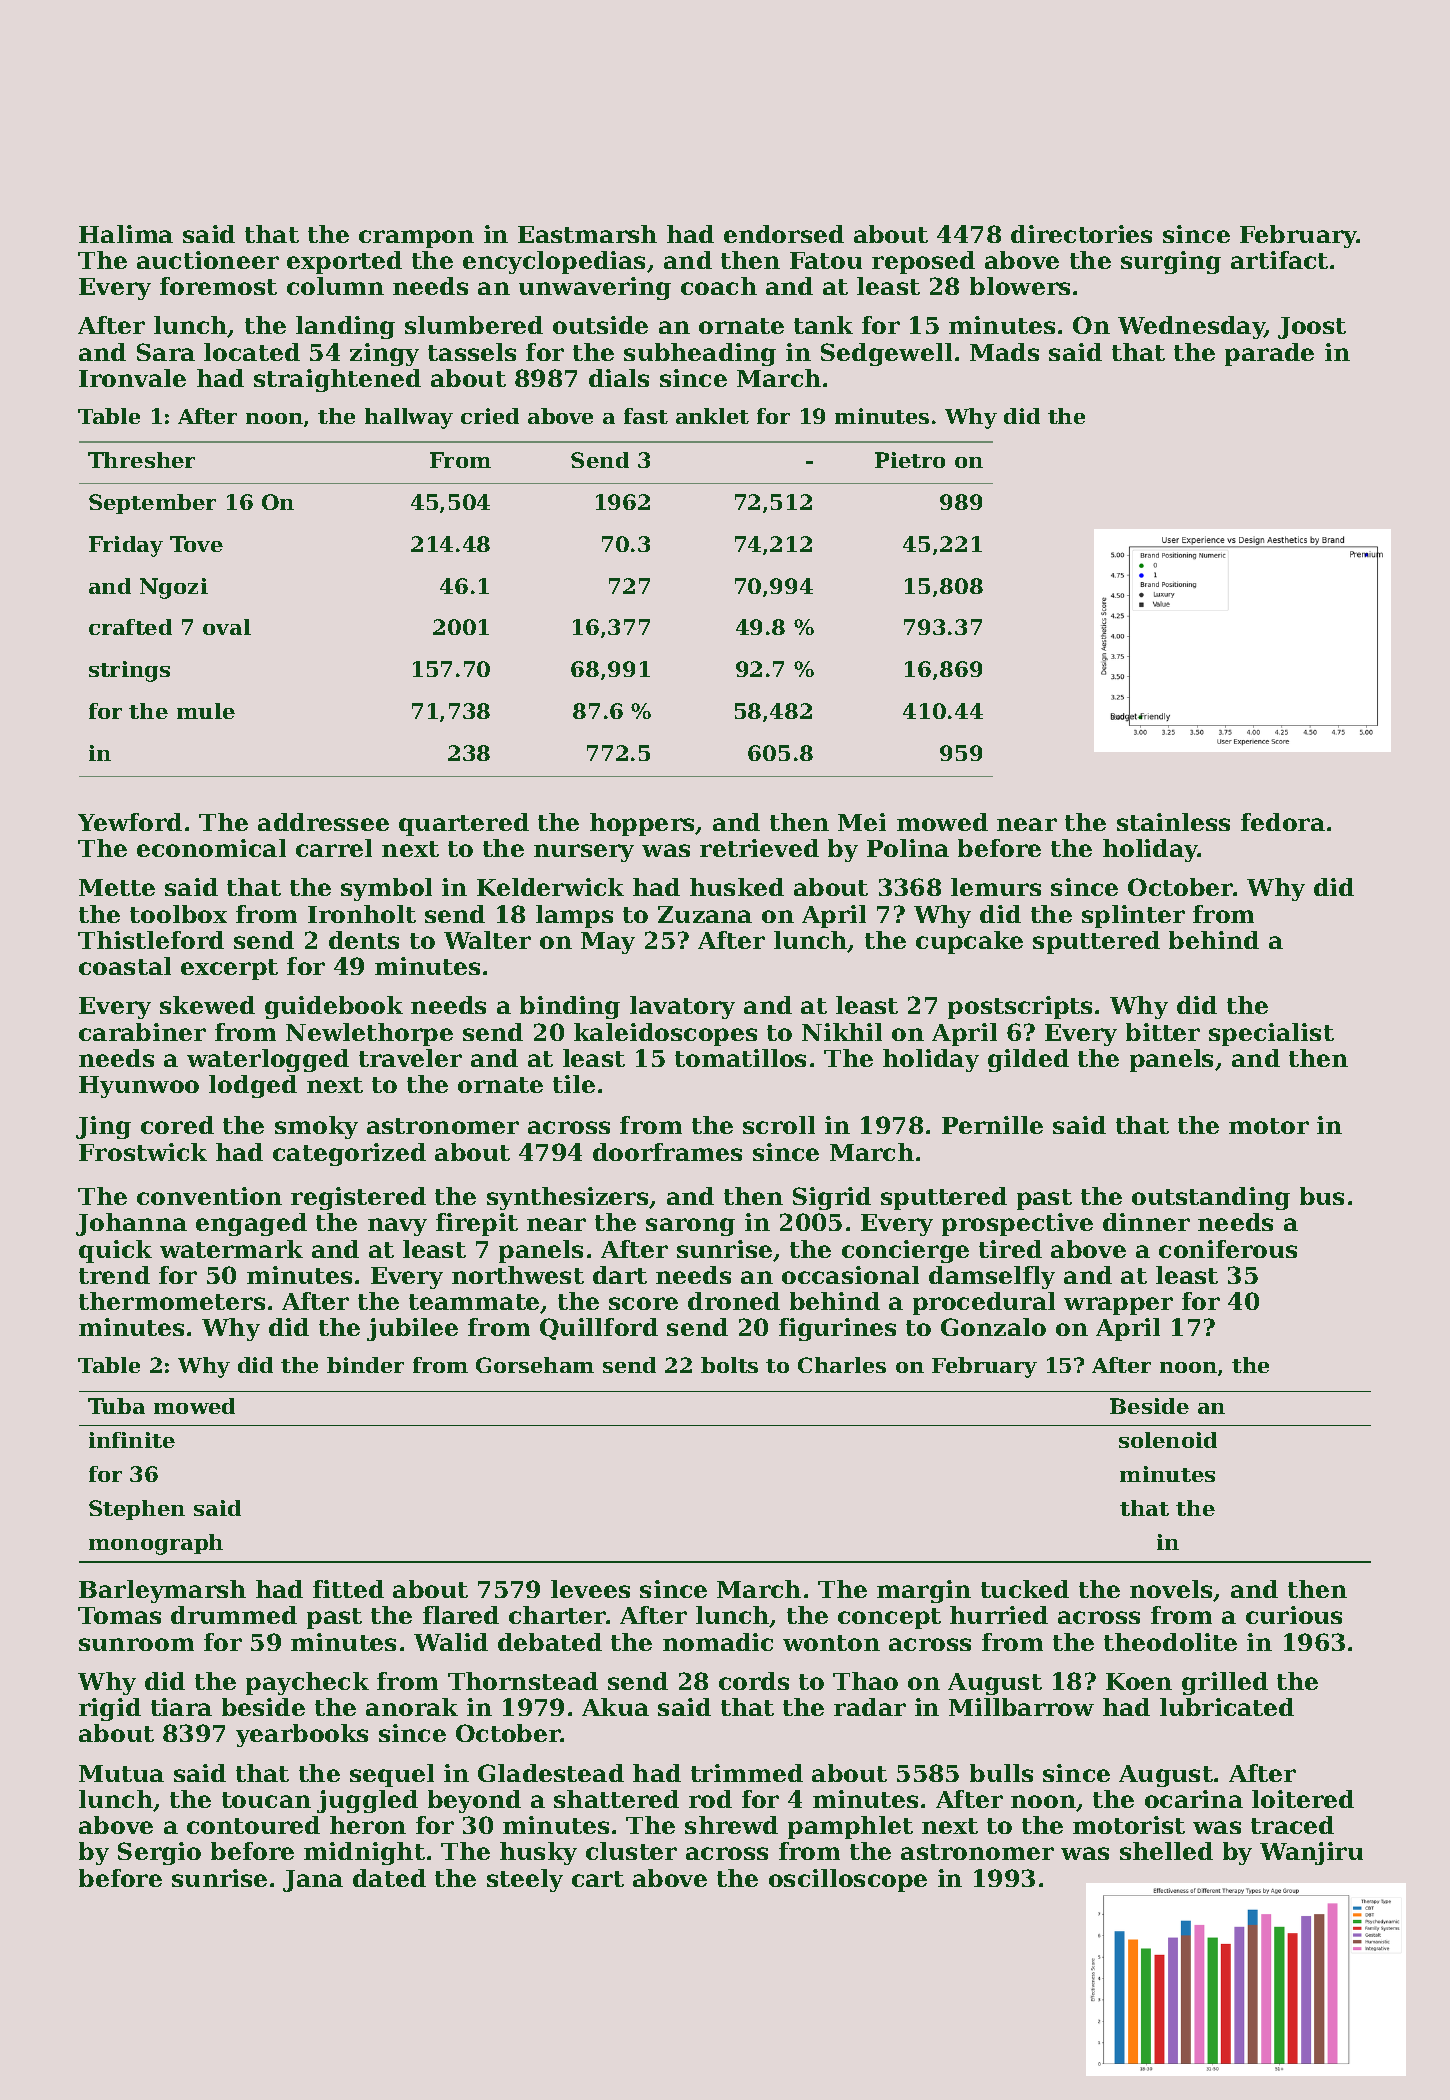  What do you see at coordinates (737, 887) in the screenshot?
I see `husked` at bounding box center [737, 887].
